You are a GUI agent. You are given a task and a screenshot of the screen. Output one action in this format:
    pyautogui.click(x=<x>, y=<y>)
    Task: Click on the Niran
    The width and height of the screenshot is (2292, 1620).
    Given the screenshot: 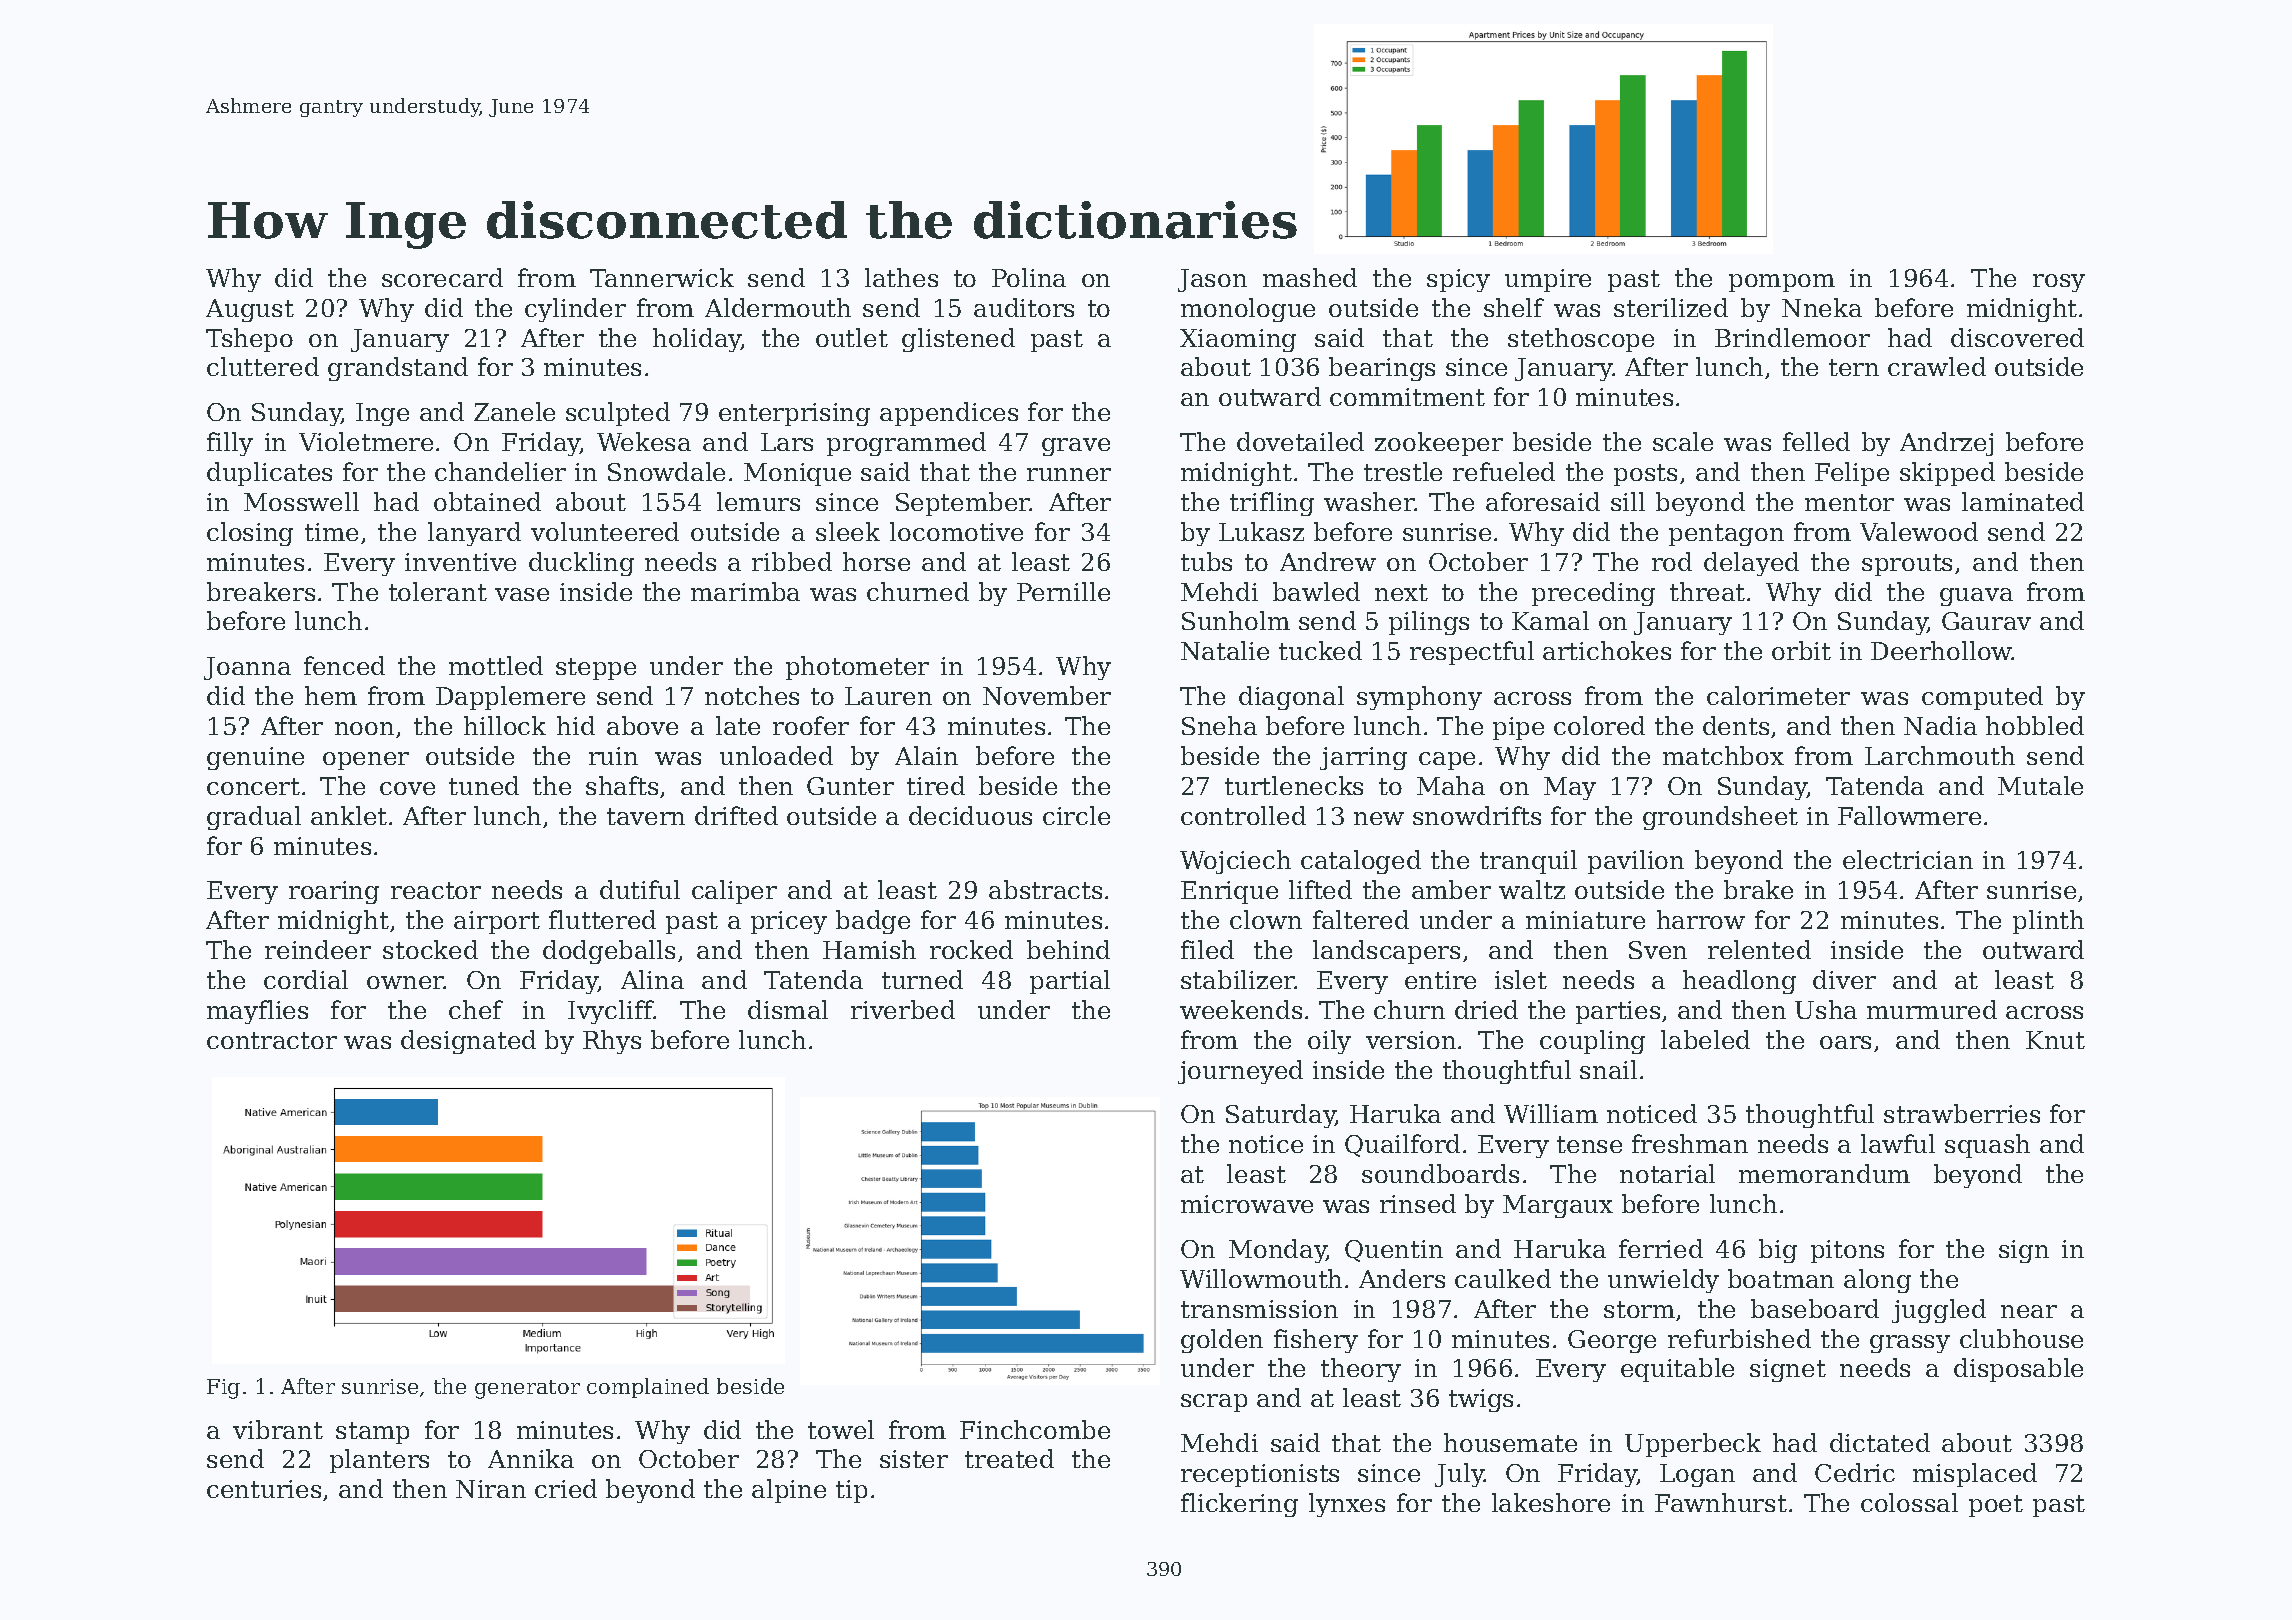 What is the action you would take?
    pyautogui.click(x=491, y=1489)
